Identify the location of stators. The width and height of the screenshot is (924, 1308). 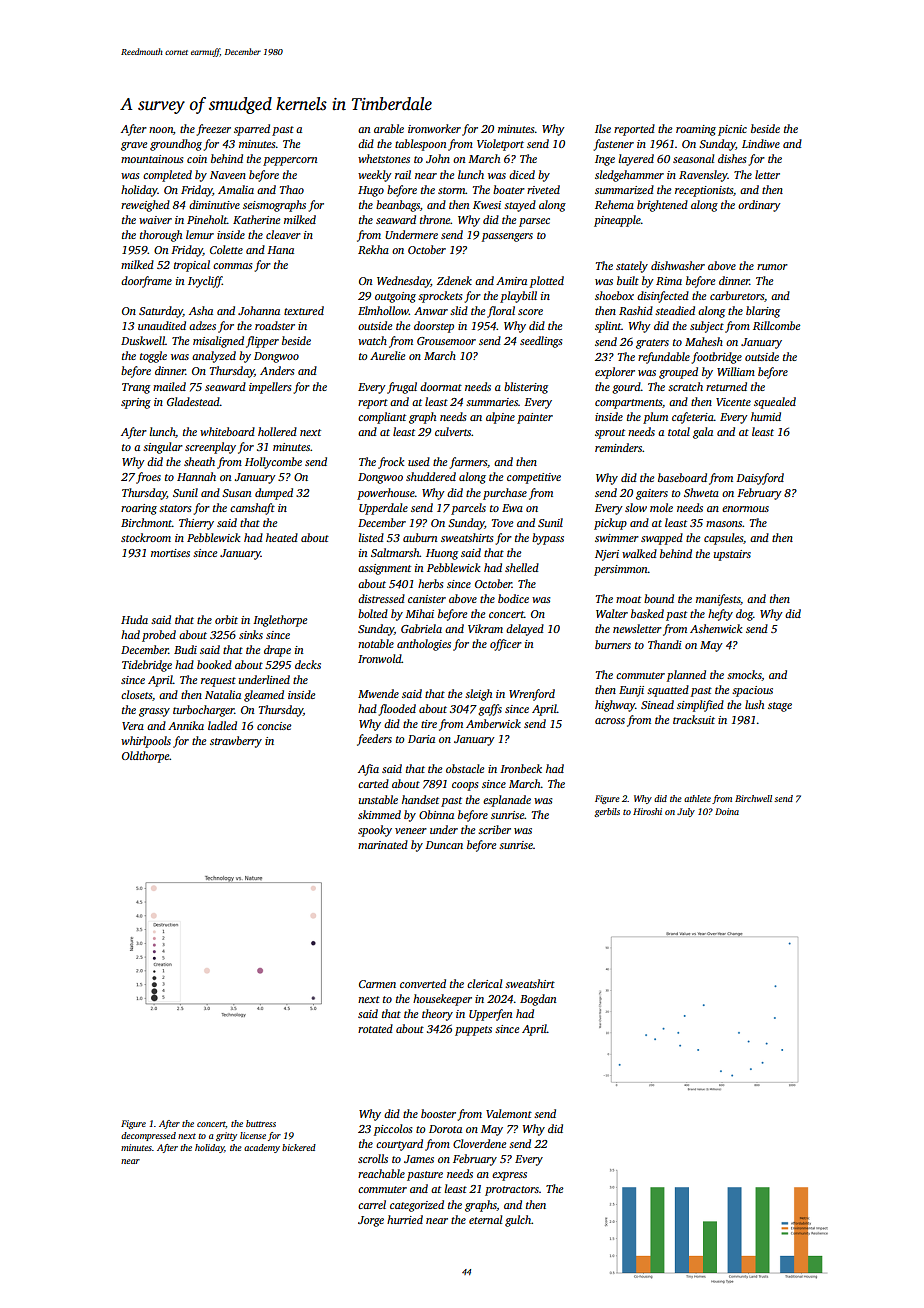
(175, 508).
